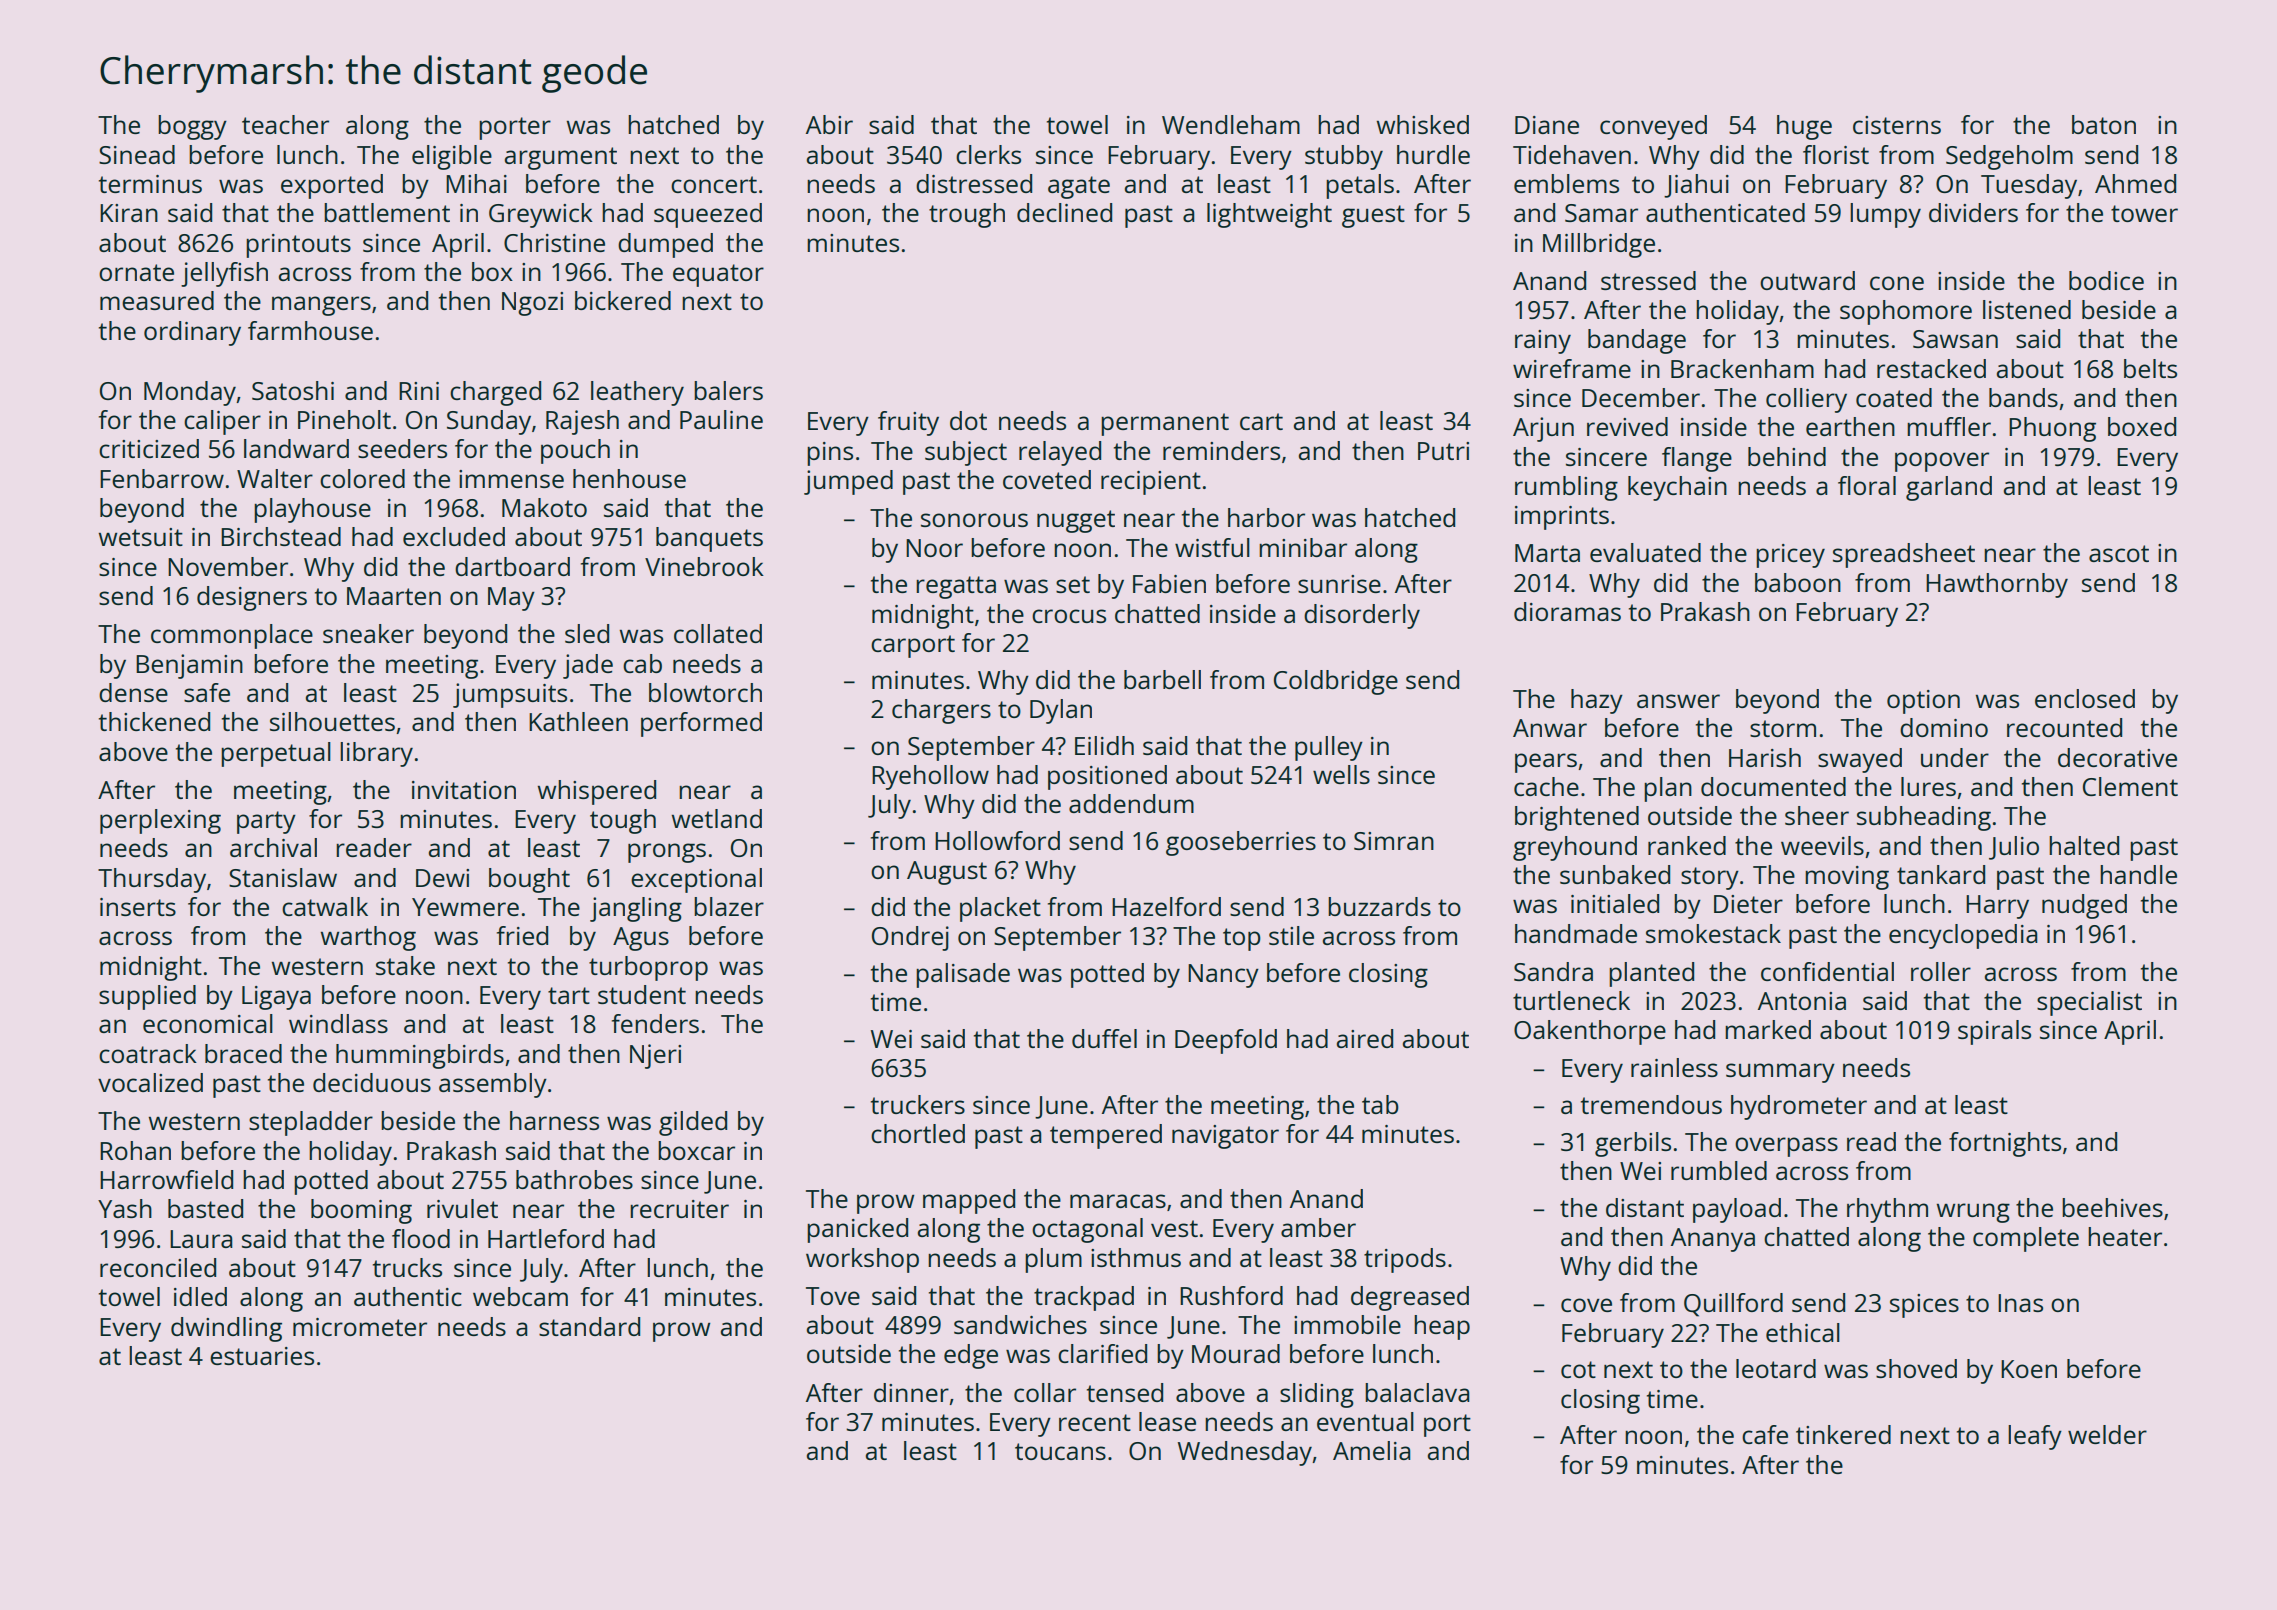  What do you see at coordinates (1804, 127) in the screenshot?
I see `huge` at bounding box center [1804, 127].
